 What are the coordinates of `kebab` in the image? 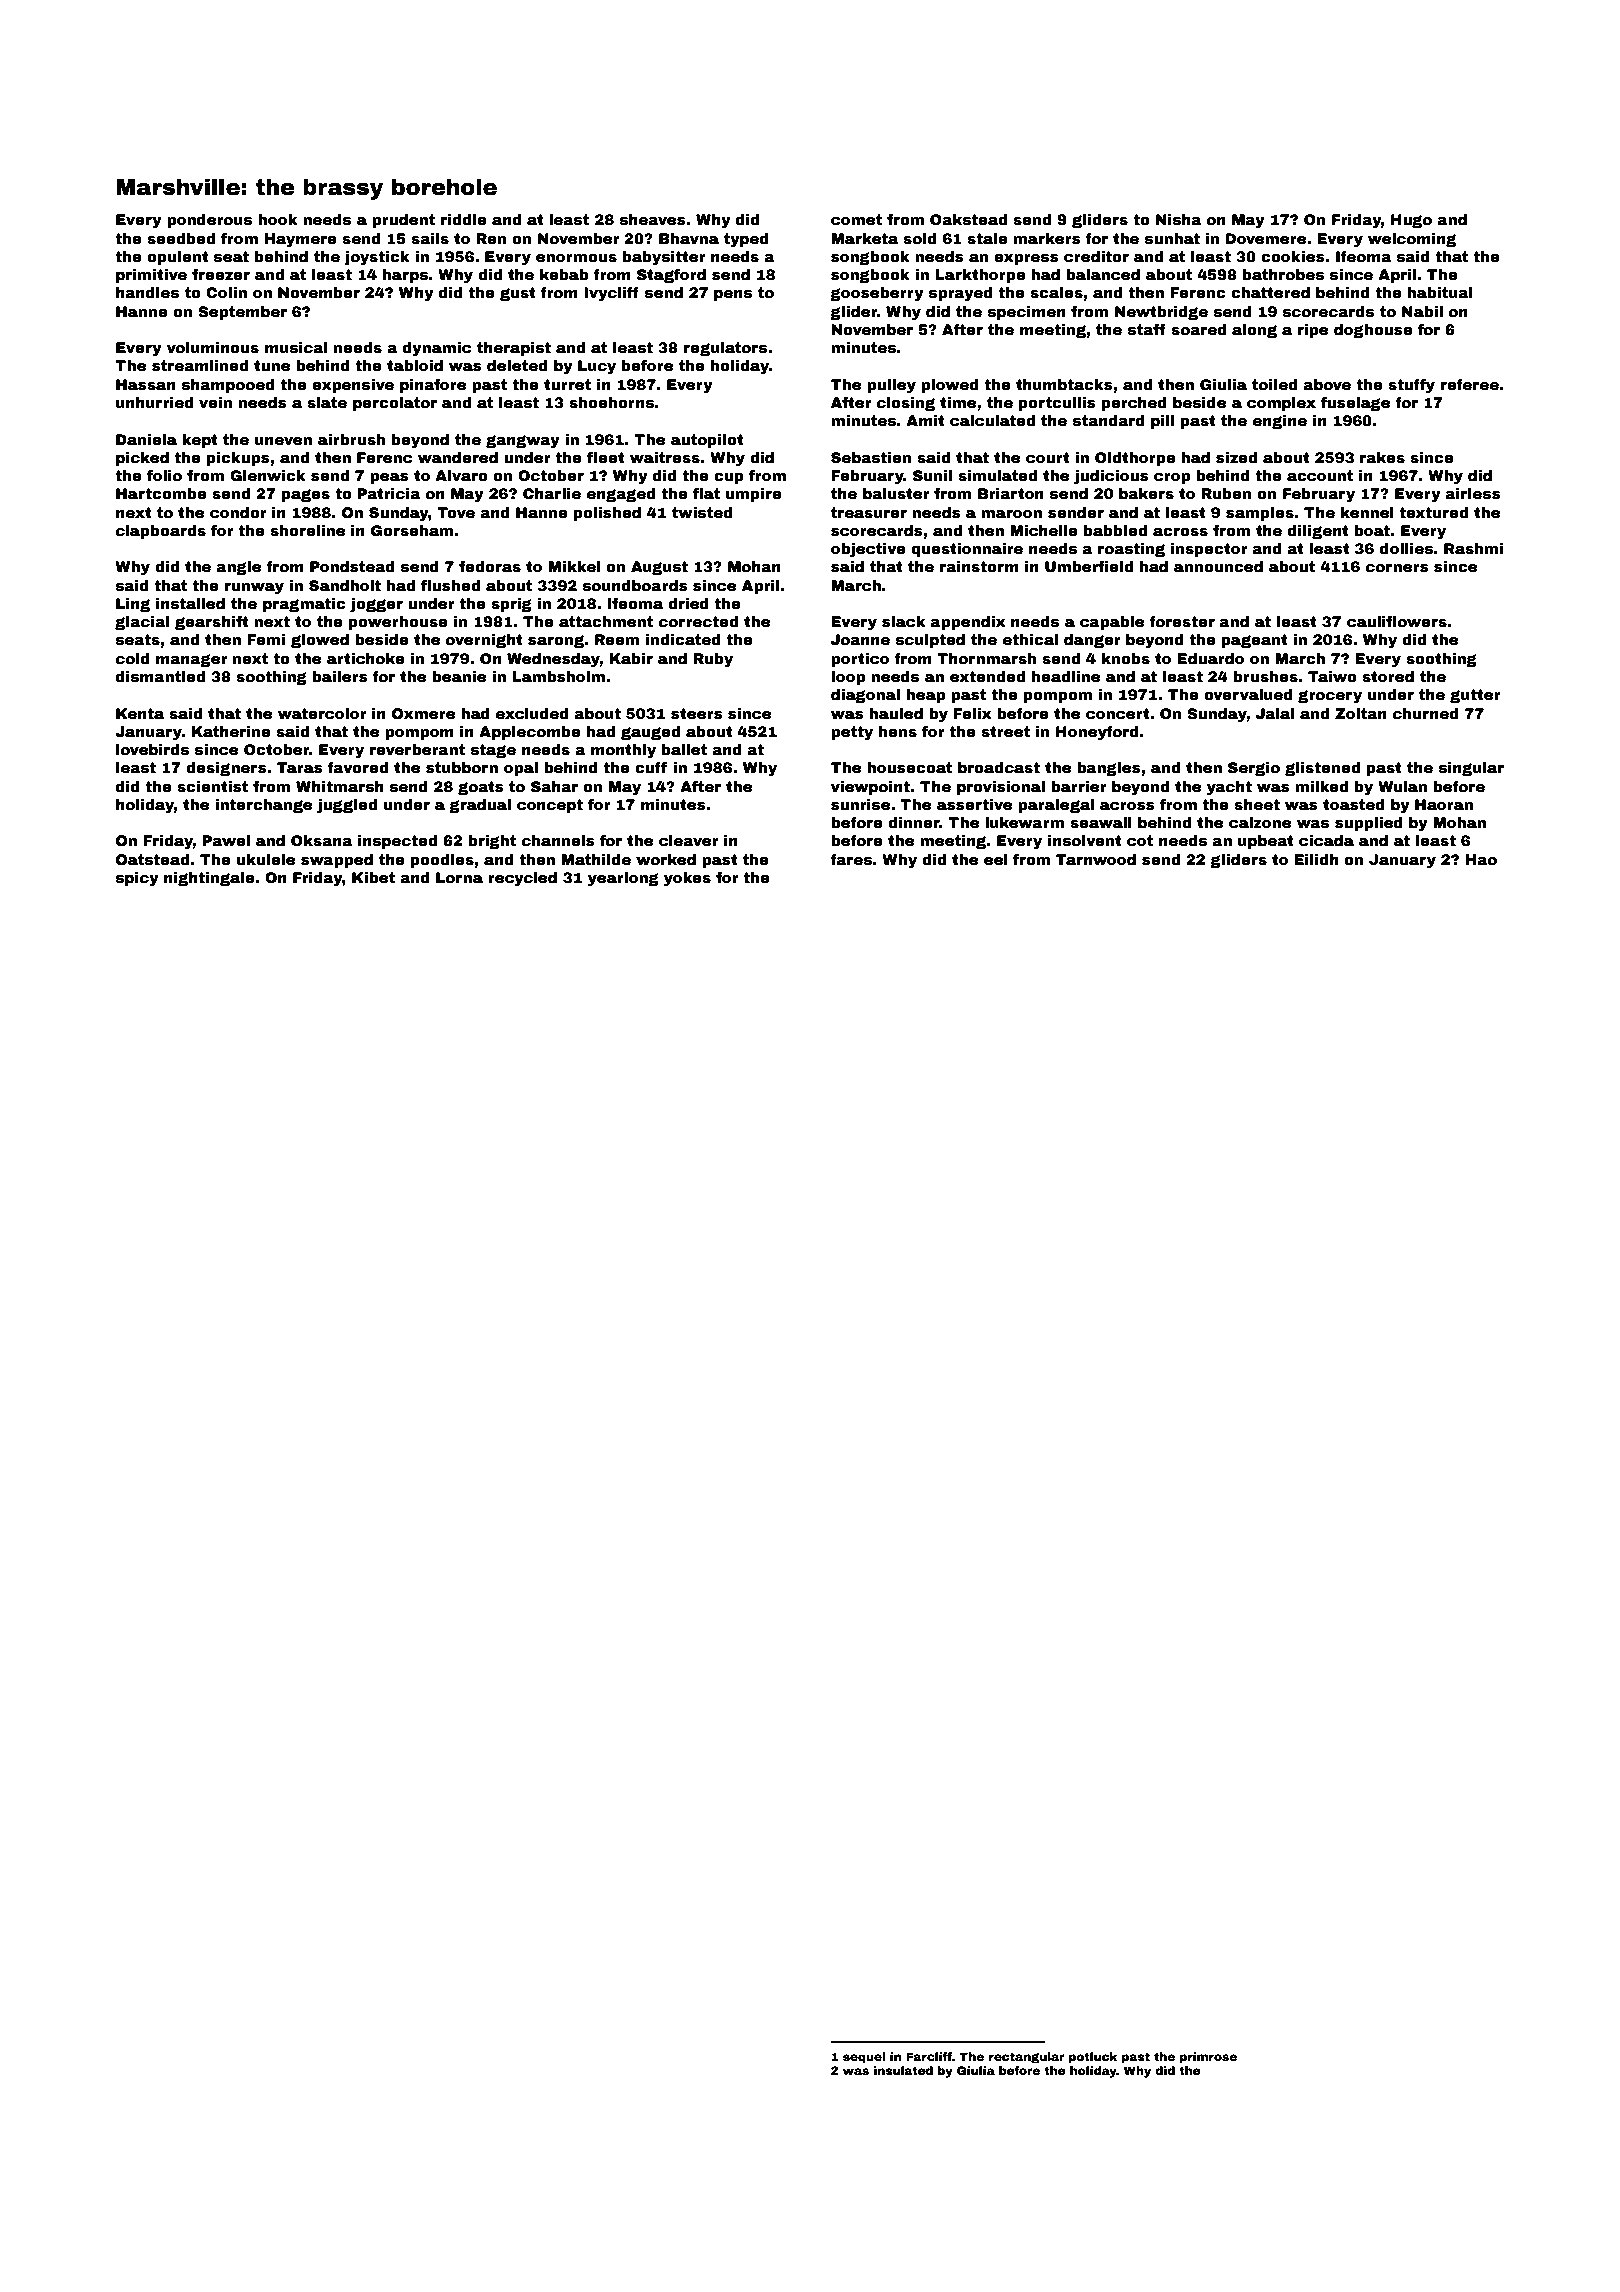 It's located at (564, 274).
